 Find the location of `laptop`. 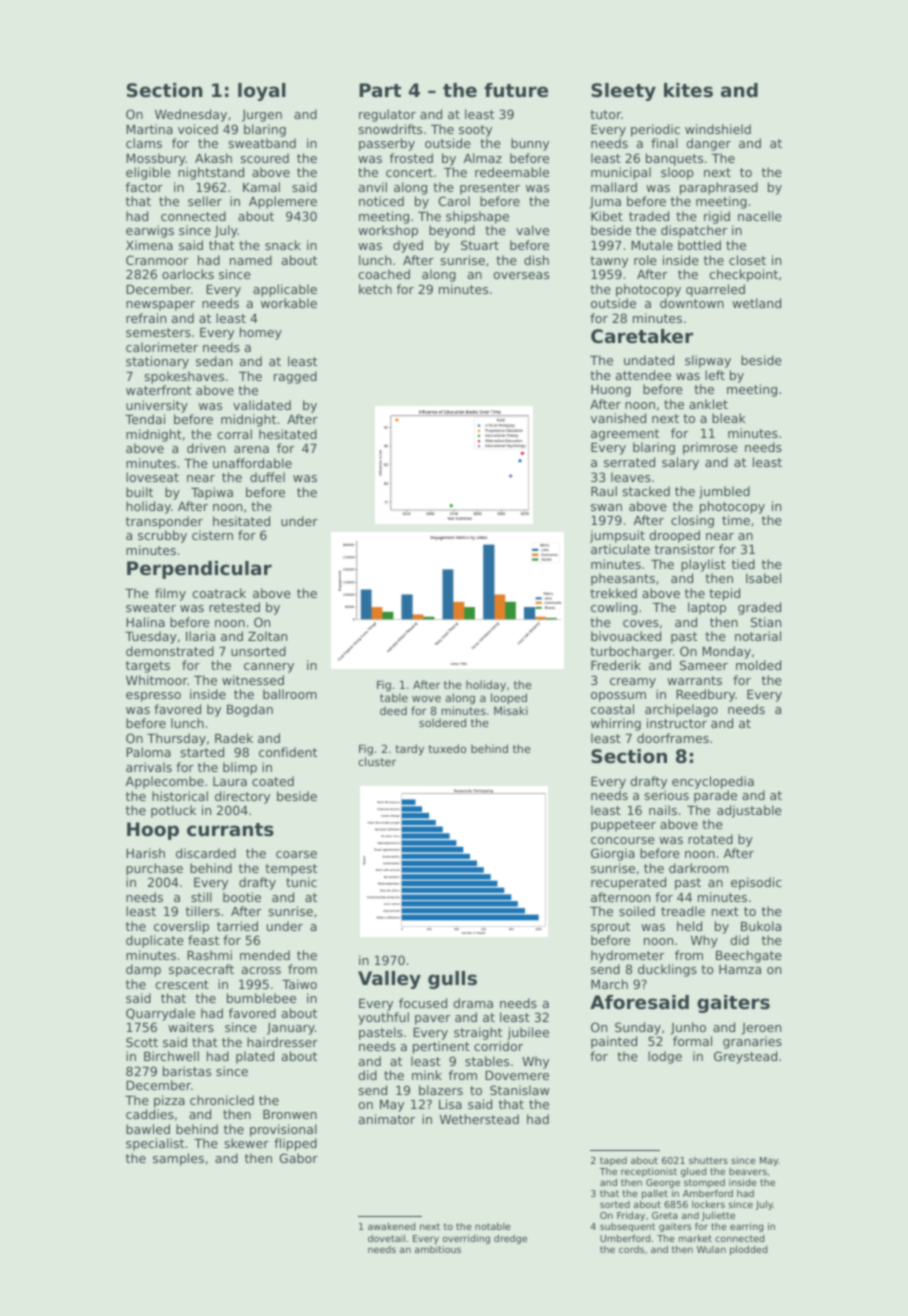

laptop is located at coordinates (707, 608).
